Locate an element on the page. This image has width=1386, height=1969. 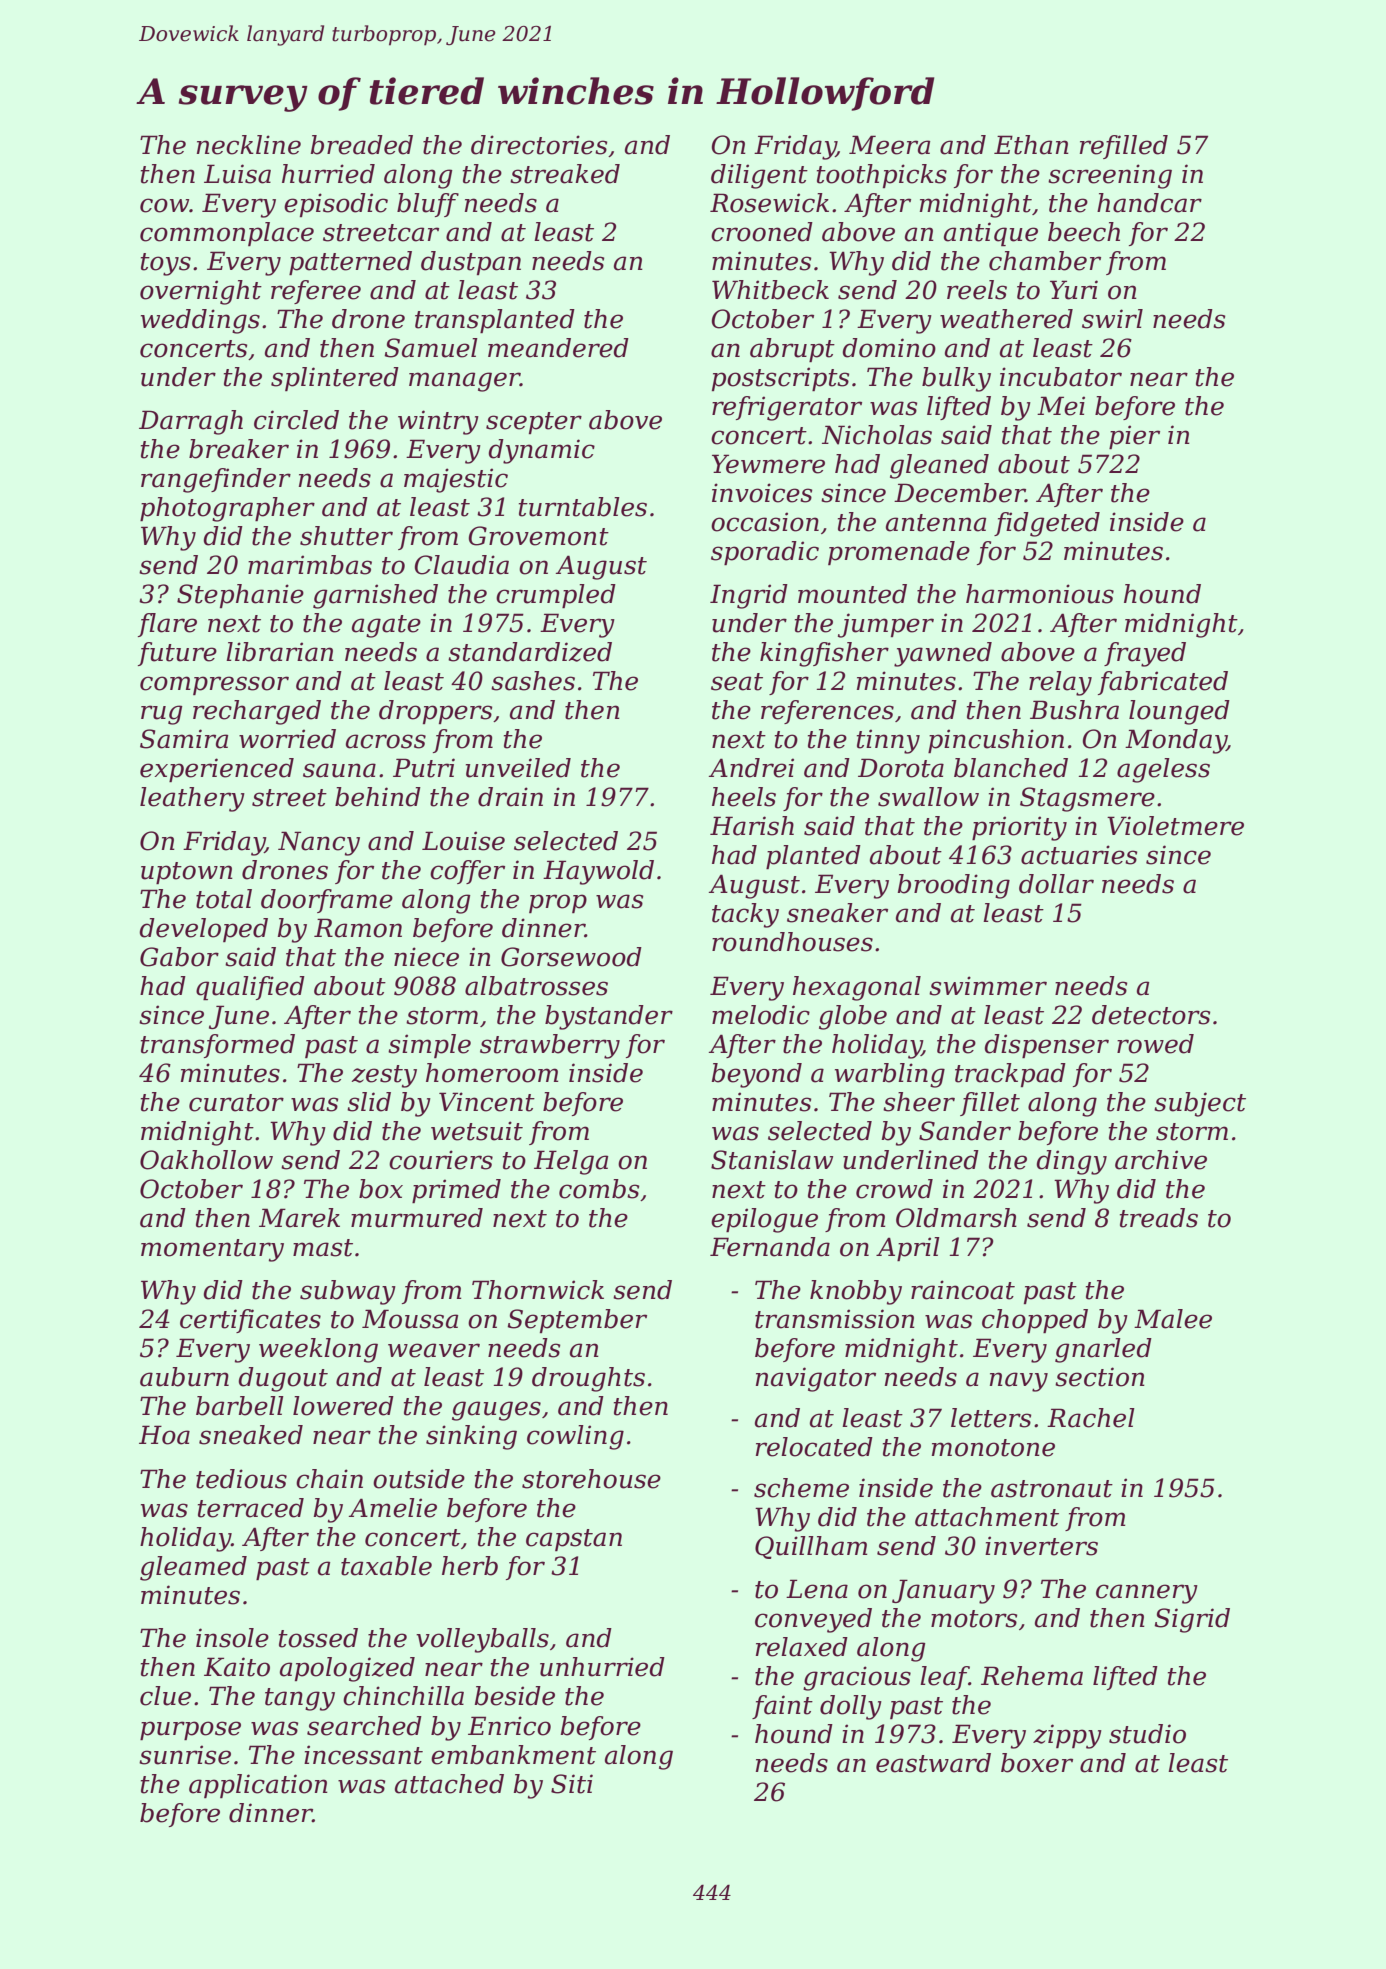
treads is located at coordinates (1159, 1218).
